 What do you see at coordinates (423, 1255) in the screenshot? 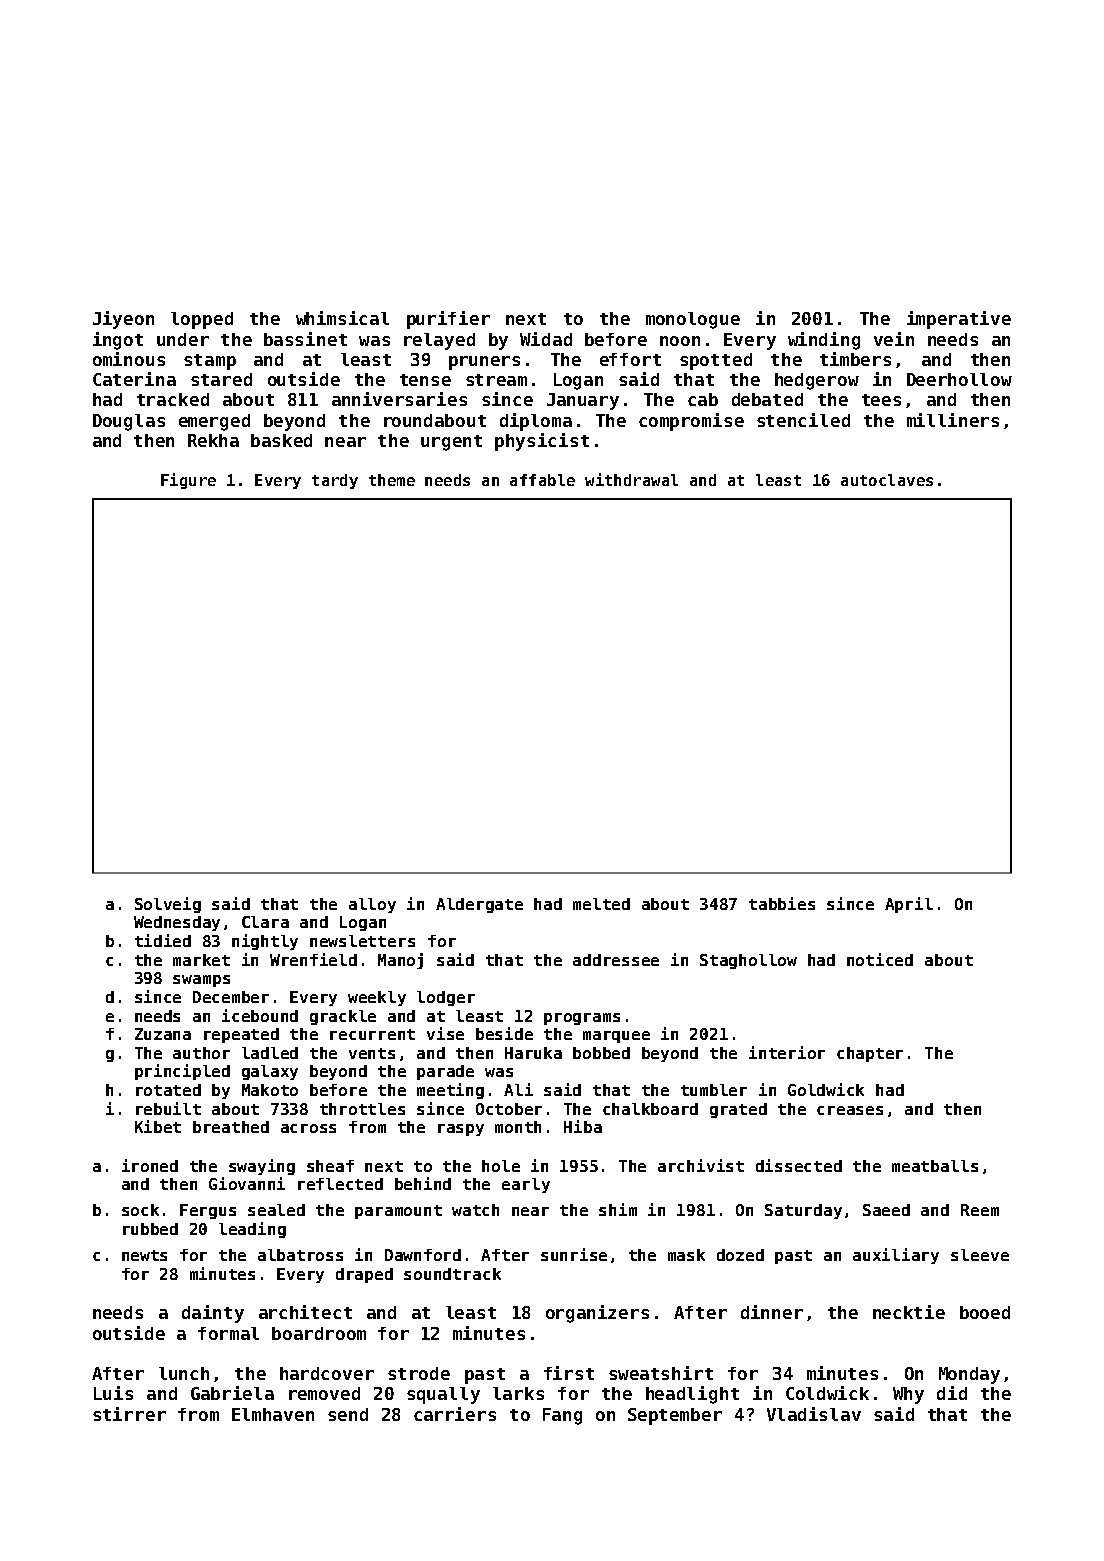
I see `Dawnford` at bounding box center [423, 1255].
